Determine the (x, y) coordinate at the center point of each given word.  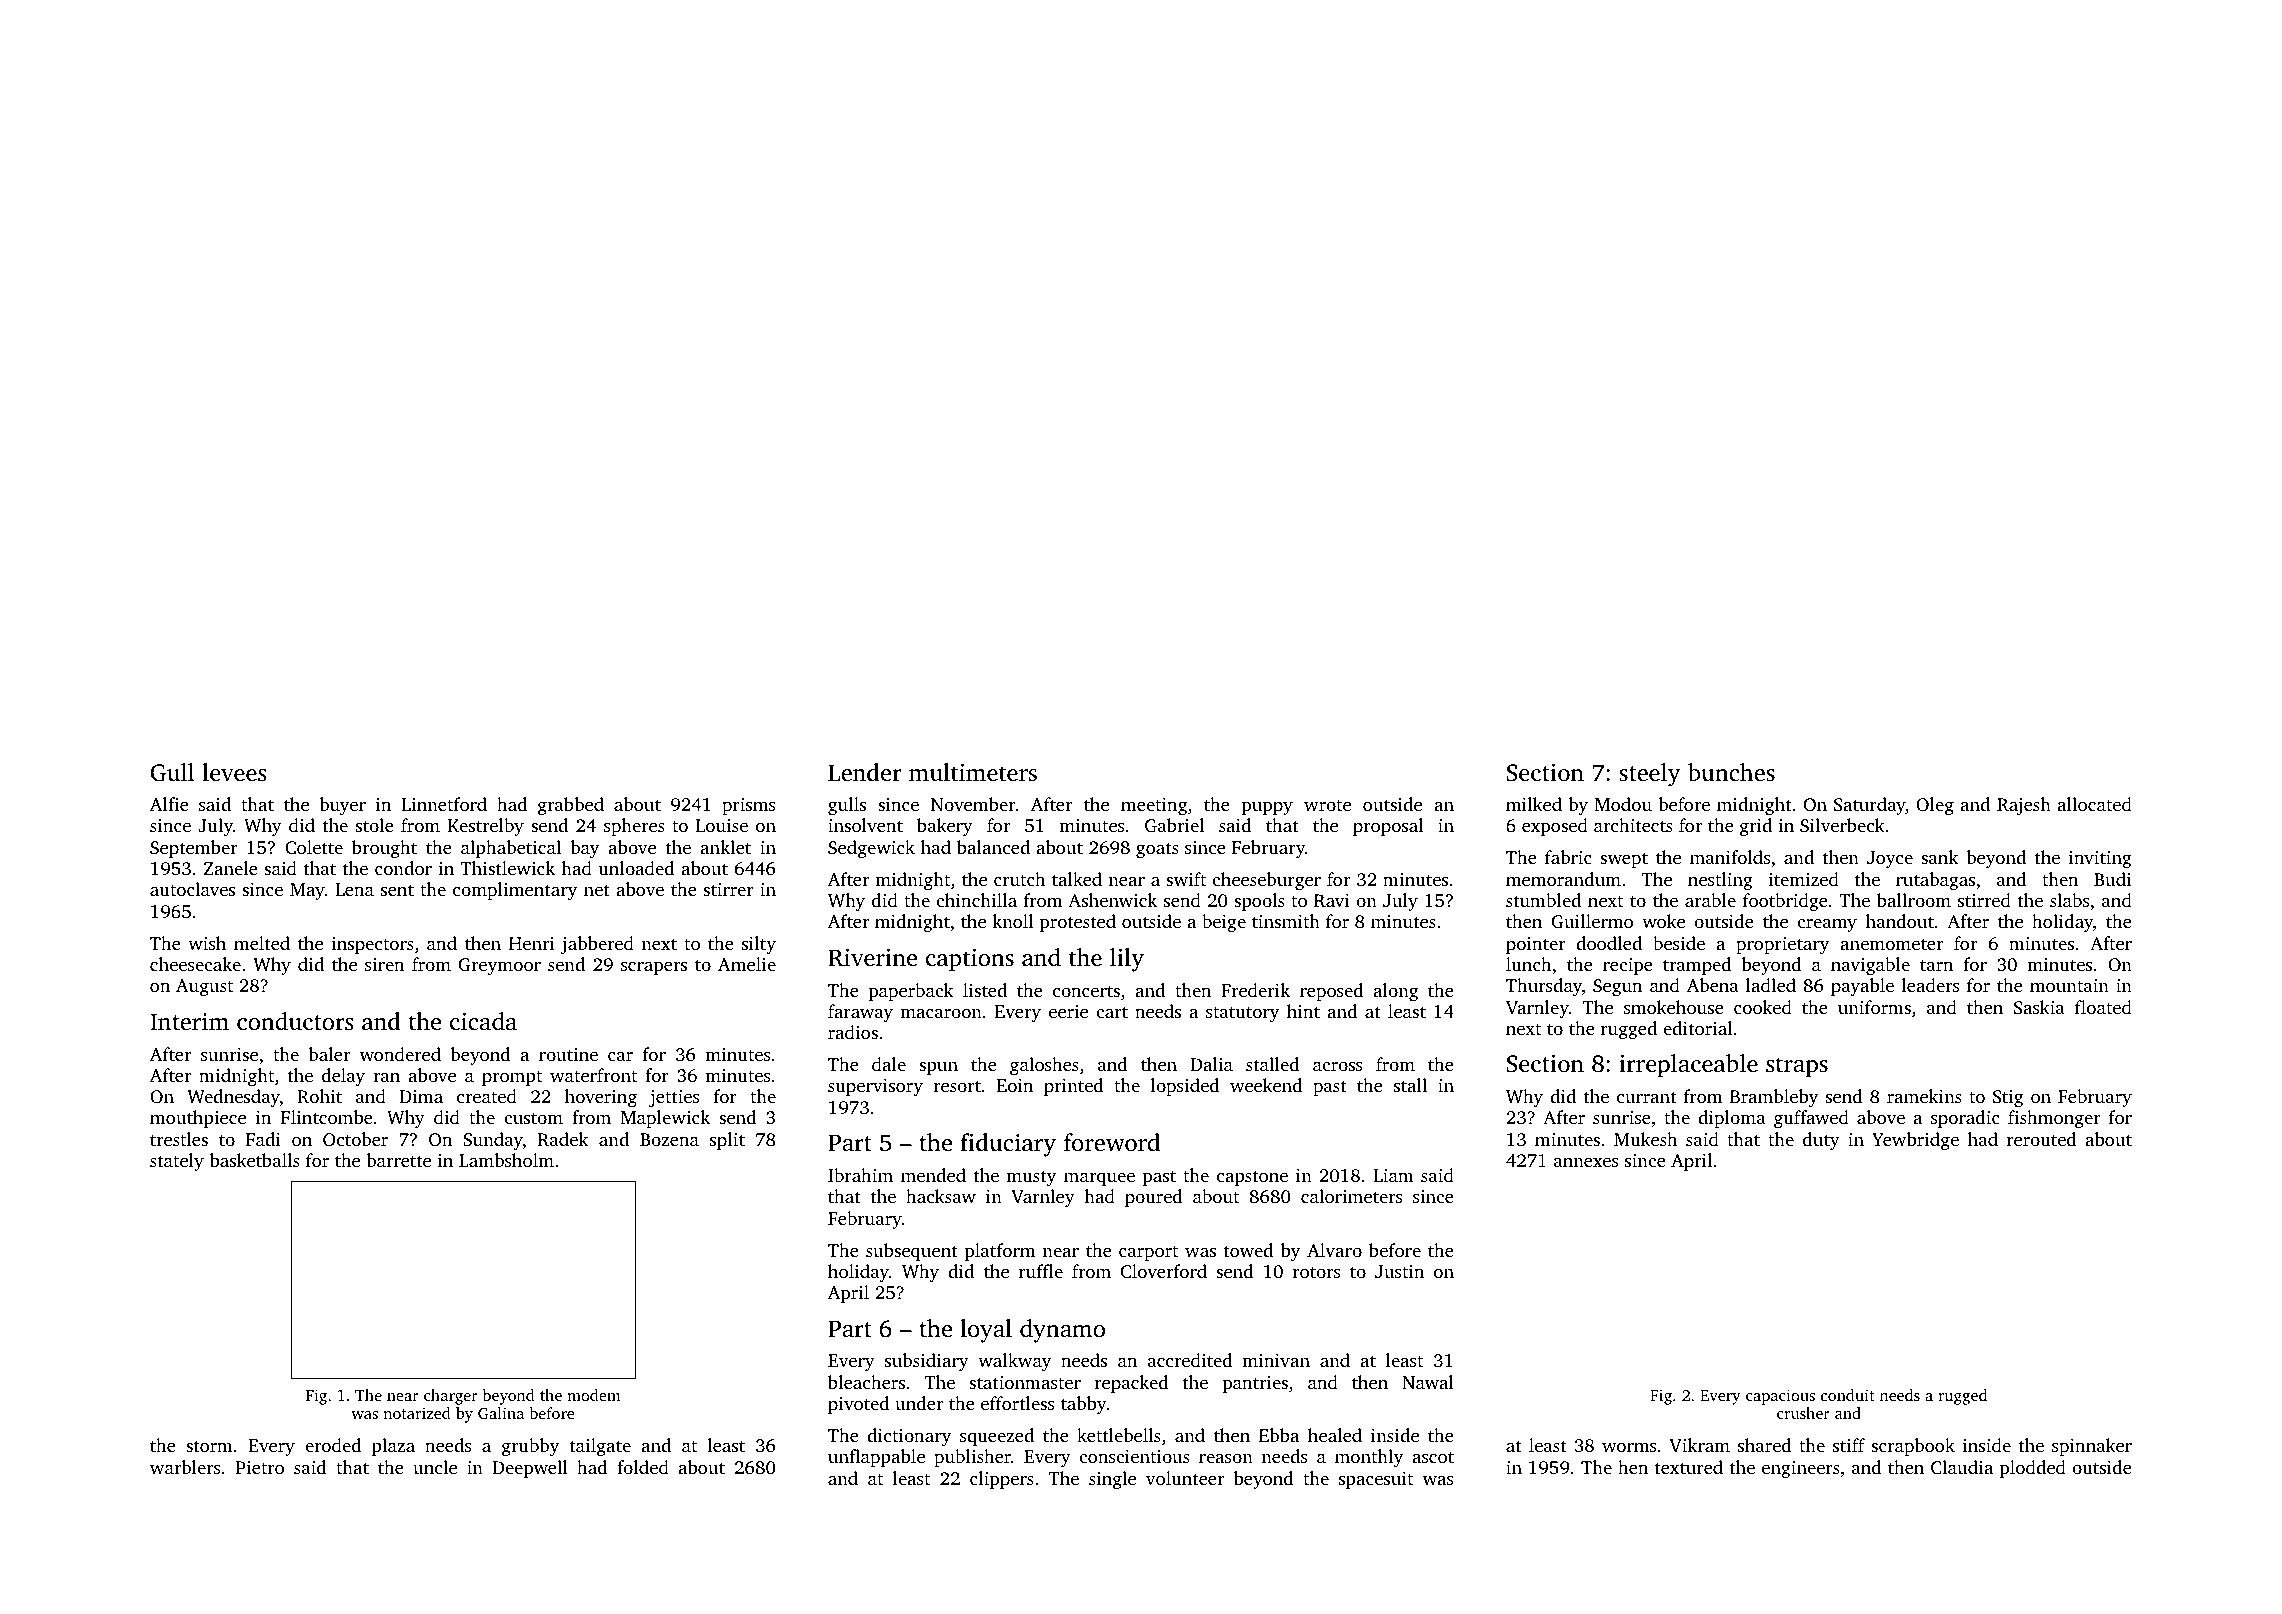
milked (1534, 804)
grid (1756, 827)
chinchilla (976, 900)
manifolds (1730, 857)
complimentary (515, 891)
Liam (1393, 1175)
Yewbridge (1915, 1141)
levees (234, 772)
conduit (1848, 1395)
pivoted (858, 1405)
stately (177, 1162)
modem (594, 1395)
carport (1148, 1253)
